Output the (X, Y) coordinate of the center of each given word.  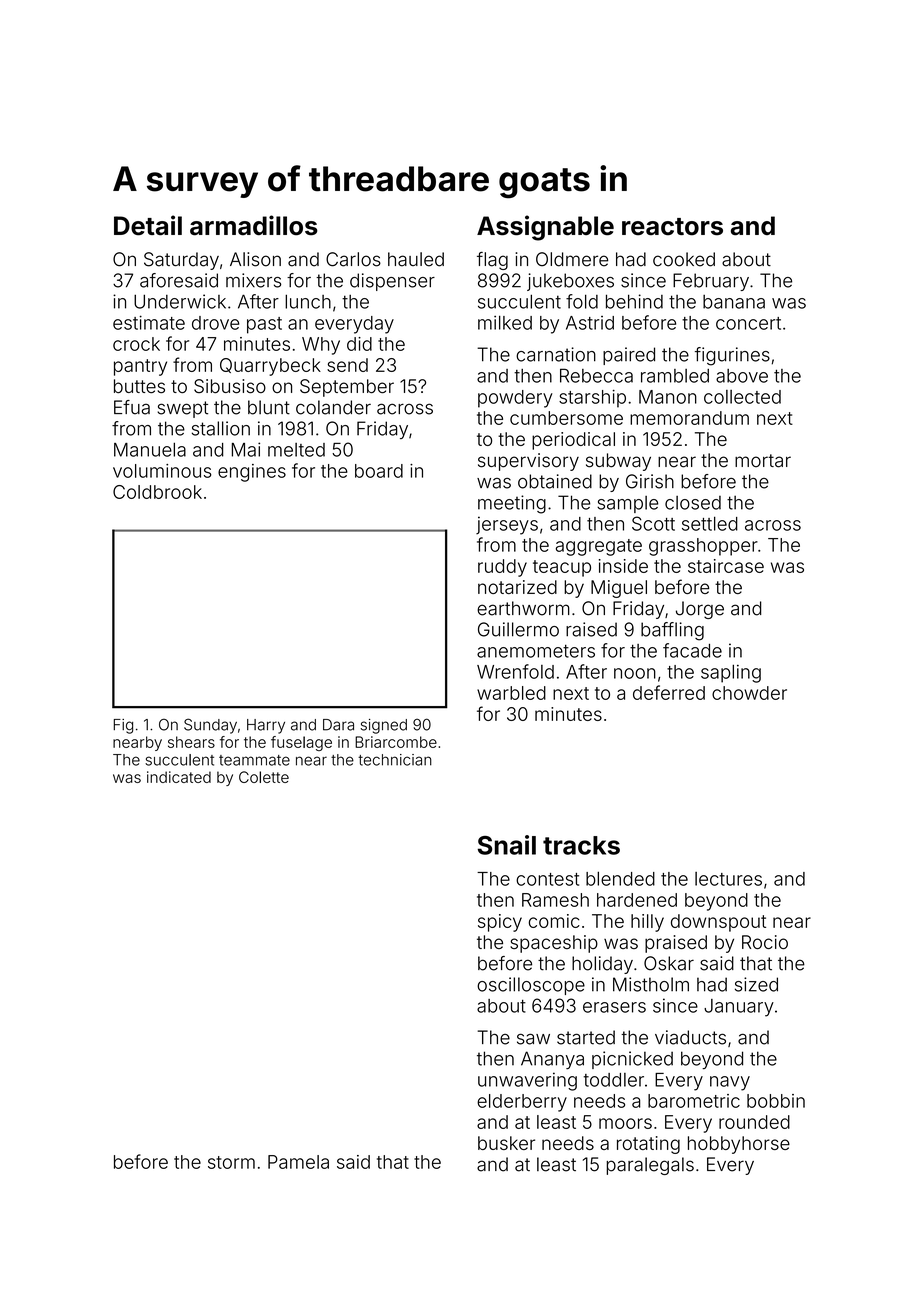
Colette (264, 777)
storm (231, 1162)
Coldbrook (157, 492)
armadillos (254, 225)
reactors (672, 227)
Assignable (545, 228)
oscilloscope (531, 986)
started (586, 1037)
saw (533, 1039)
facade (692, 650)
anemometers (536, 651)
